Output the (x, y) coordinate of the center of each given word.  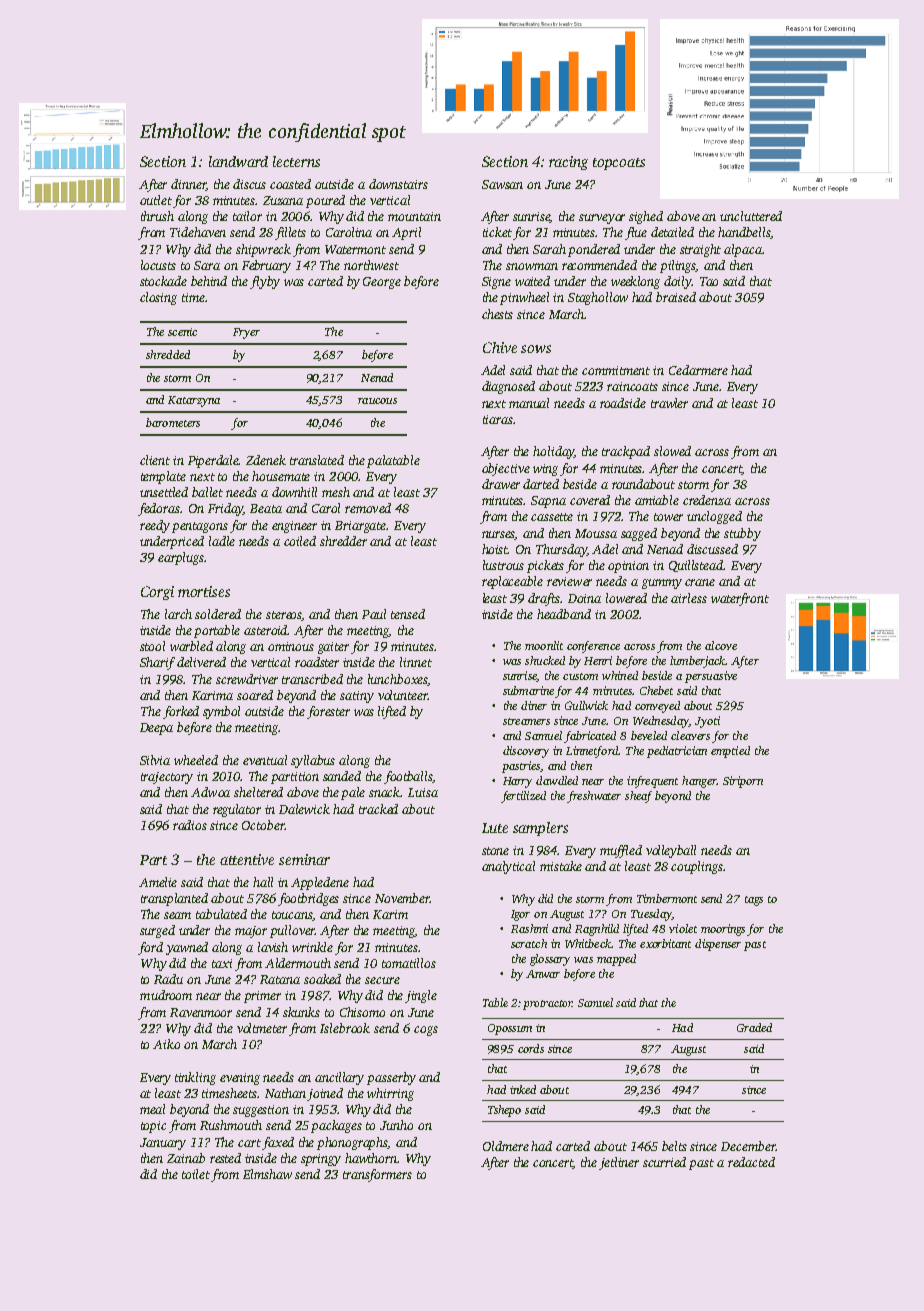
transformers (377, 1175)
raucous (377, 401)
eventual (265, 760)
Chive (500, 347)
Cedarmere (698, 370)
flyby (265, 282)
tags (754, 901)
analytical (508, 867)
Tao (709, 281)
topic (153, 1127)
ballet (207, 492)
